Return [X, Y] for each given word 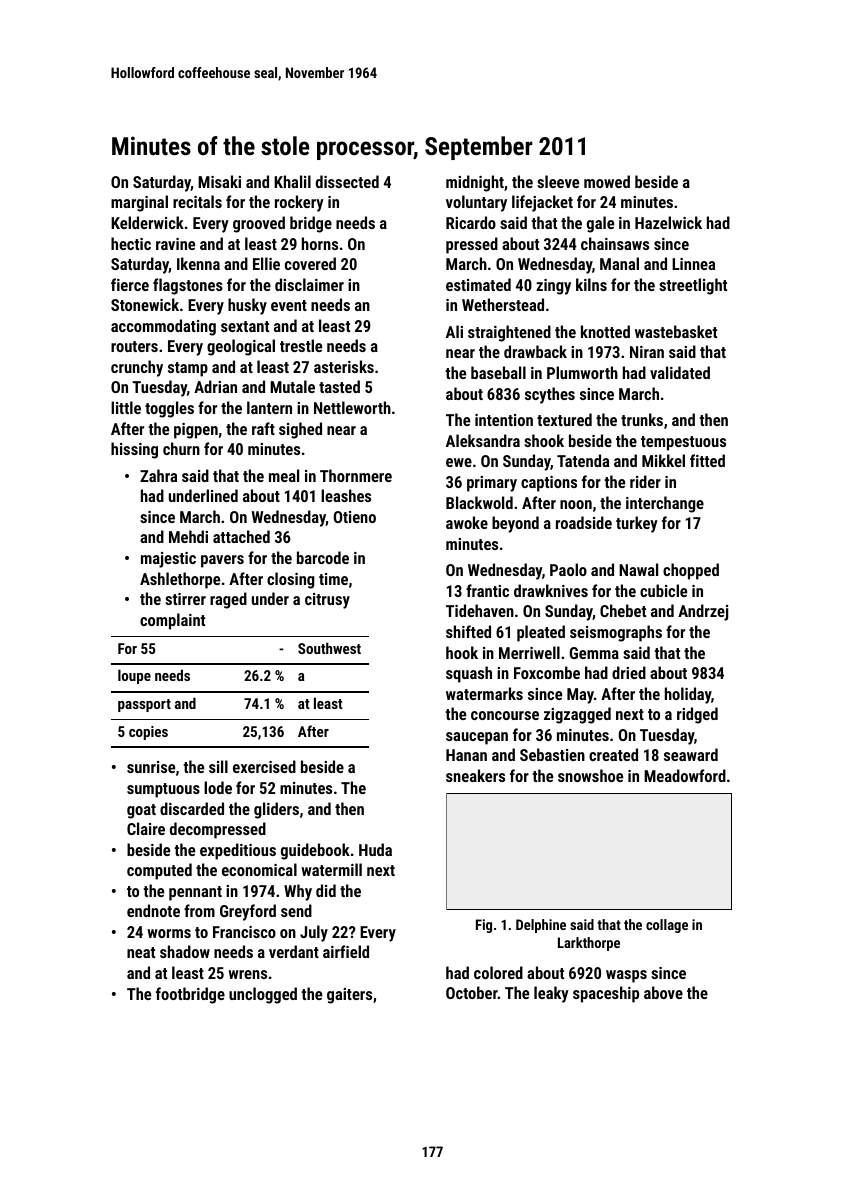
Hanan [466, 755]
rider [645, 481]
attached [241, 536]
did [326, 890]
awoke [467, 522]
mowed [607, 181]
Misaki [219, 181]
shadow [185, 951]
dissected [347, 181]
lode [218, 787]
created [613, 754]
